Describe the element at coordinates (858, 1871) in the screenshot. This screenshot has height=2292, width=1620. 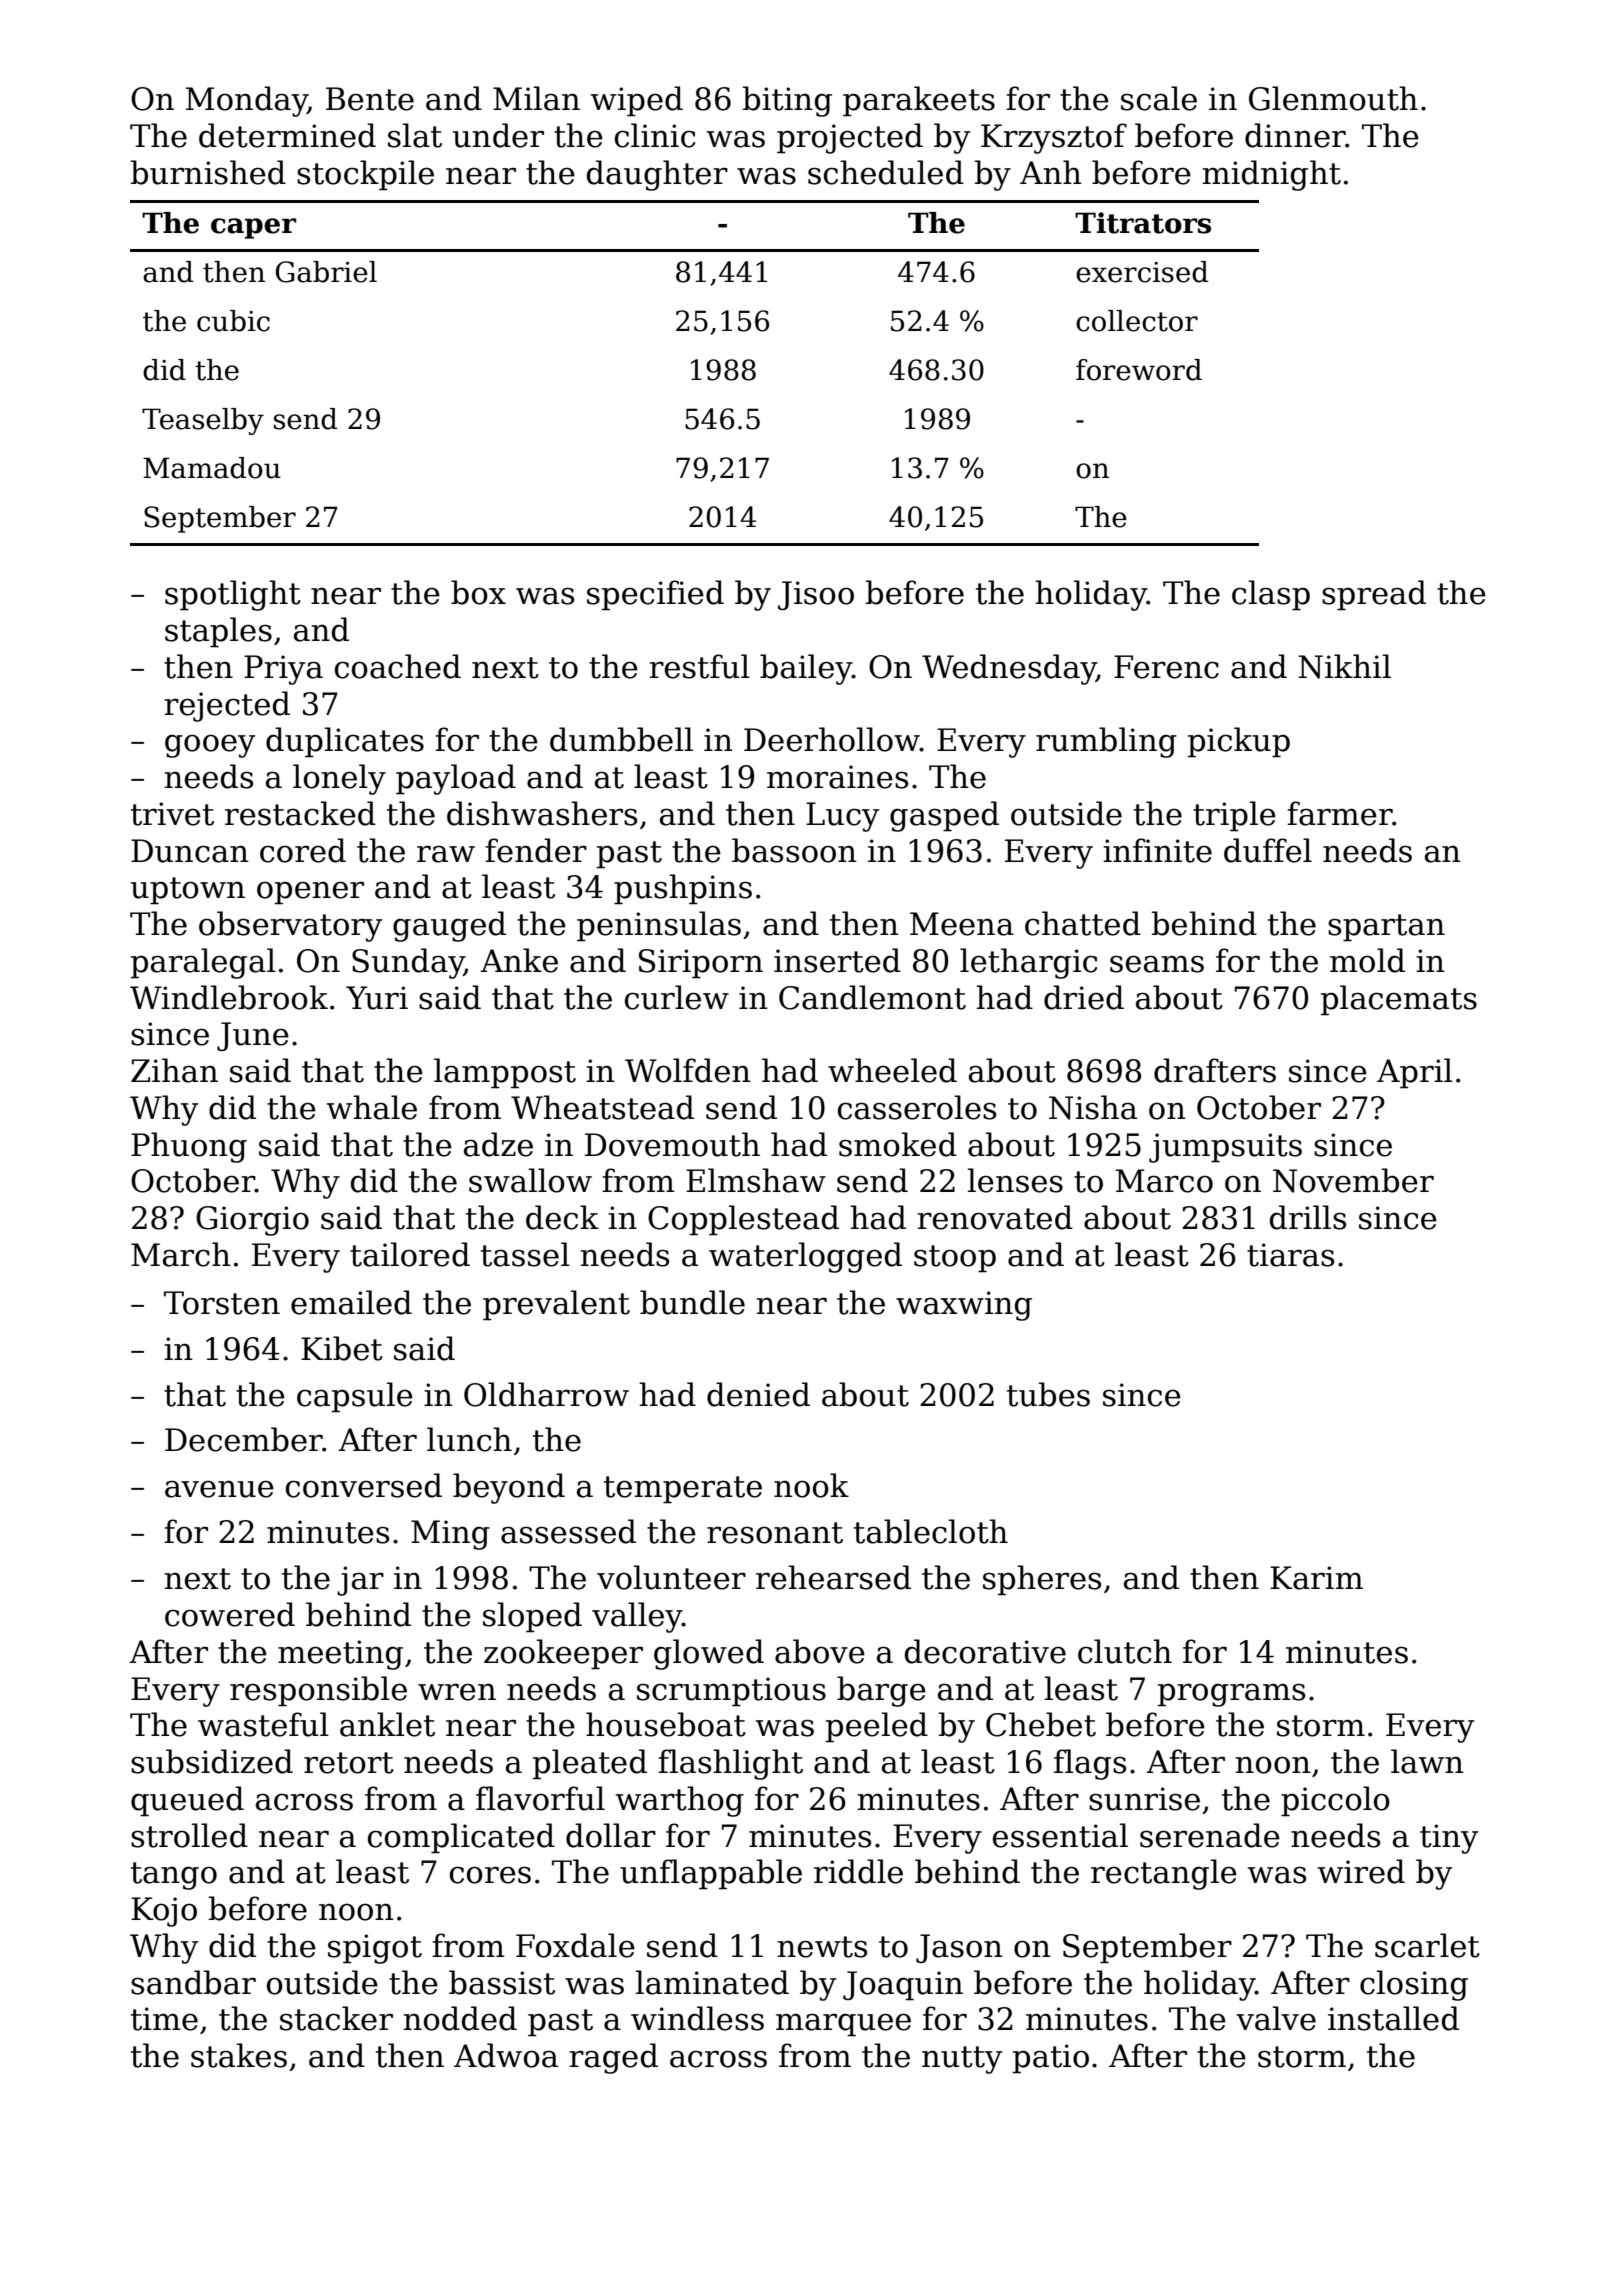
I see `riddle` at that location.
